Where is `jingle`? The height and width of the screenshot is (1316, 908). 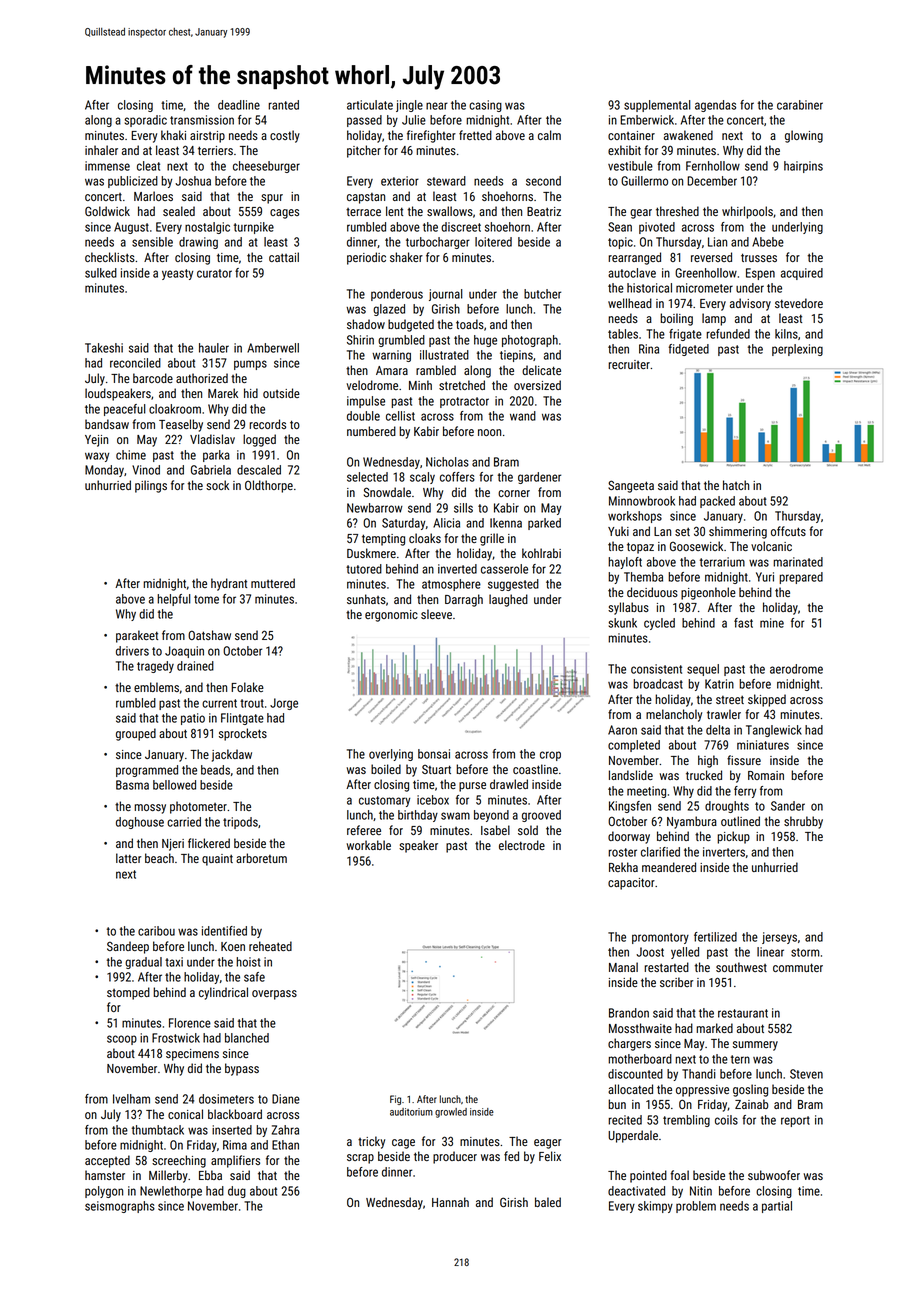
jingle is located at coordinates (409, 106).
